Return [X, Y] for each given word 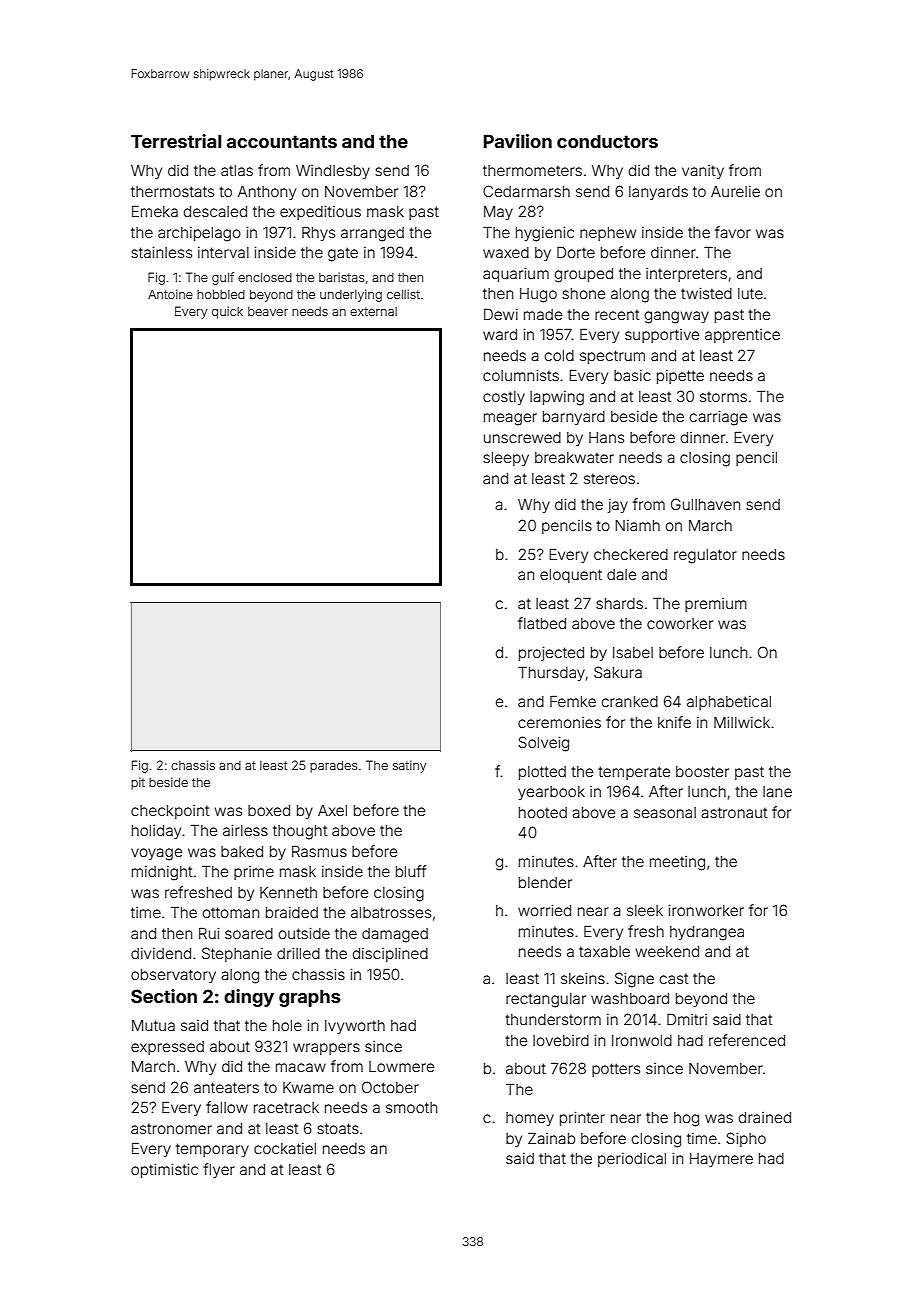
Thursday [551, 673]
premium [716, 605]
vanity [703, 172]
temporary [212, 1150]
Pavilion [518, 141]
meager [510, 419]
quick [227, 312]
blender [545, 882]
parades [334, 767]
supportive [662, 336]
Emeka [155, 211]
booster [702, 771]
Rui [209, 933]
